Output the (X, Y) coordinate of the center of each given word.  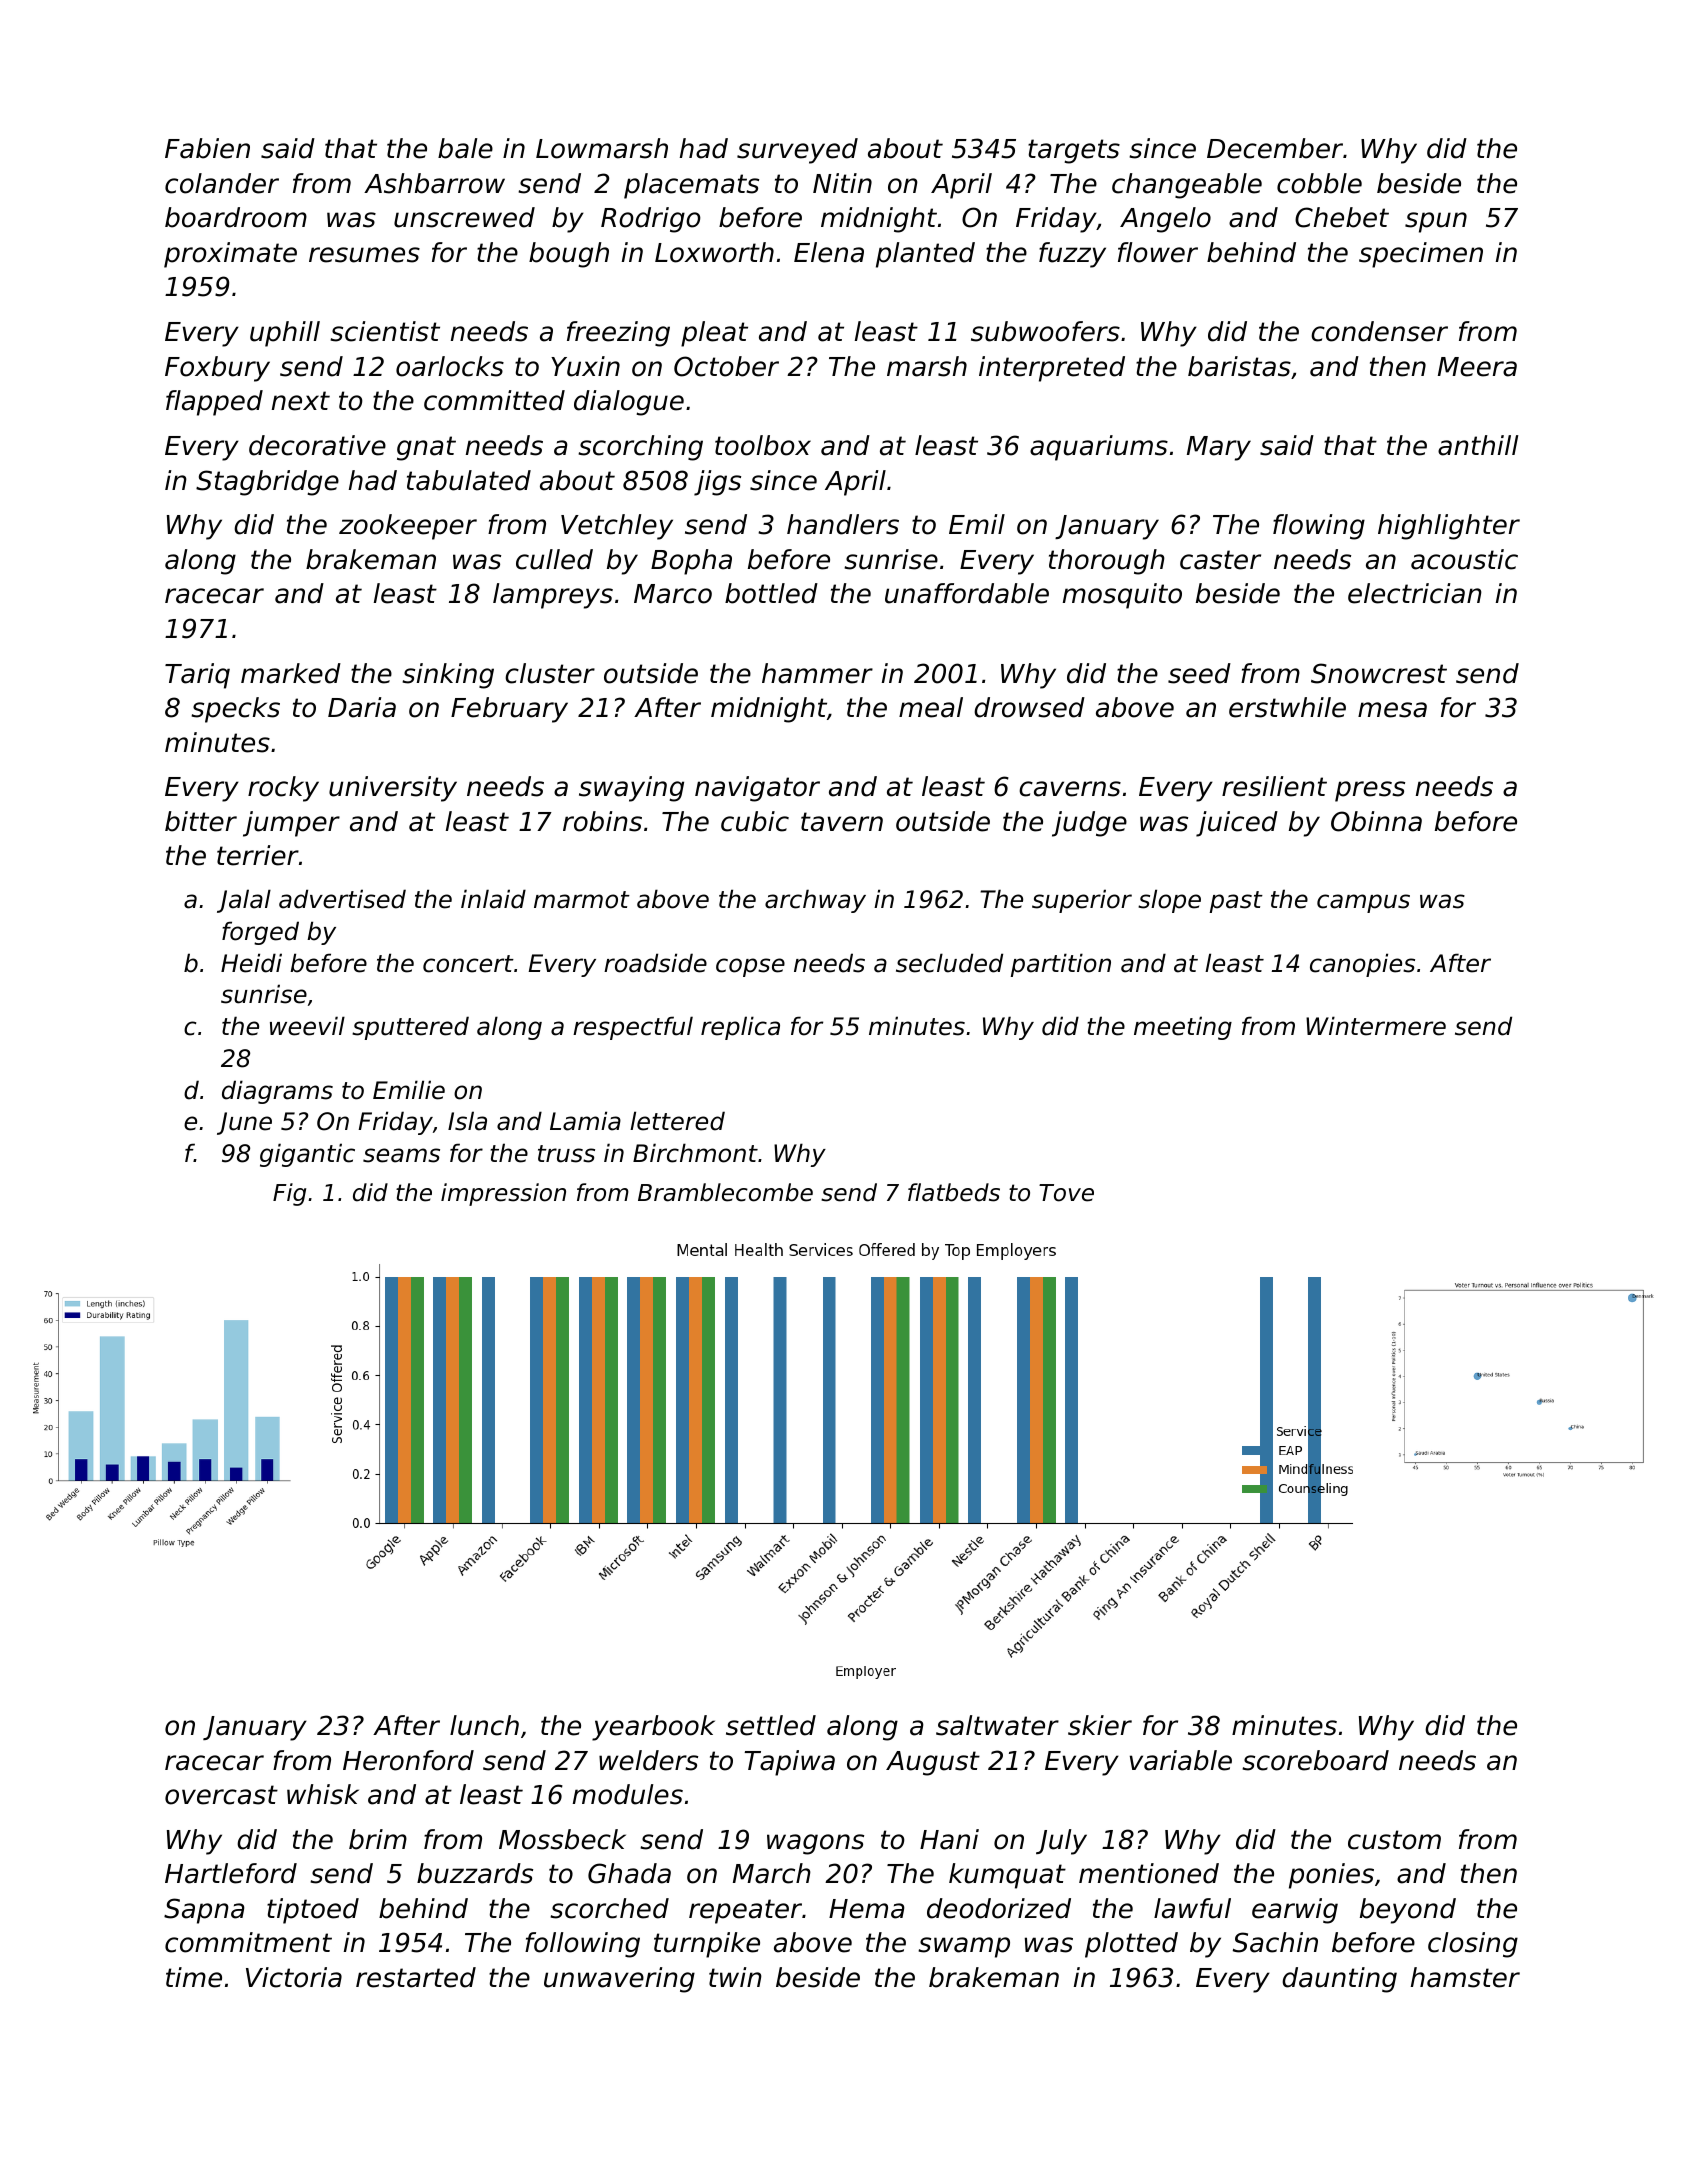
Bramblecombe (725, 1192)
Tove (1066, 1193)
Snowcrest (1379, 673)
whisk (323, 1794)
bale (465, 148)
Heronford (408, 1760)
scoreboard (1315, 1760)
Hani (949, 1839)
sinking (448, 676)
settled (771, 1725)
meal (931, 707)
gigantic (307, 1155)
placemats (691, 186)
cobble (1319, 183)
